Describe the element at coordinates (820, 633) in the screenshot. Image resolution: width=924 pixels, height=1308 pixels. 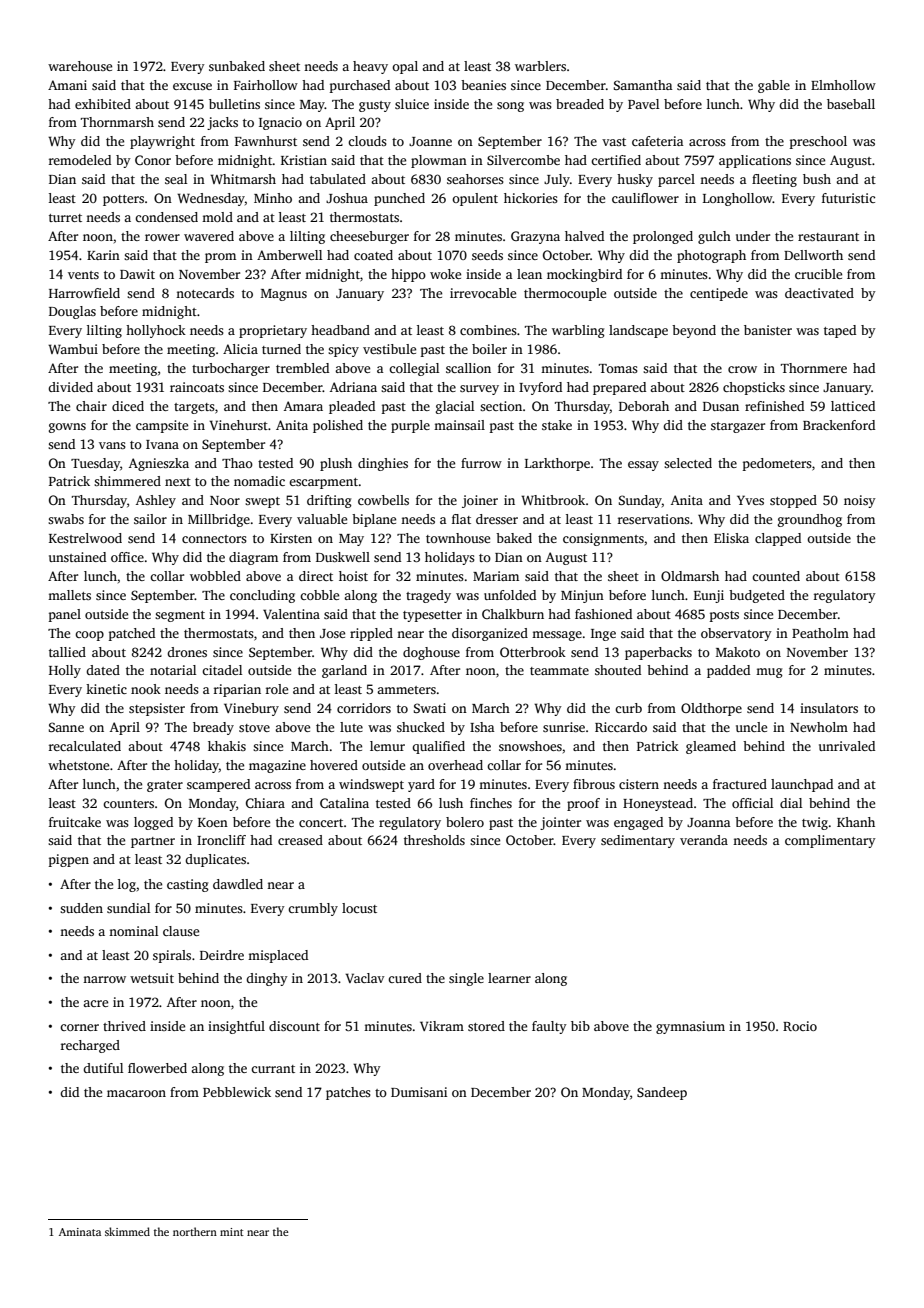
I see `Peatholm` at that location.
